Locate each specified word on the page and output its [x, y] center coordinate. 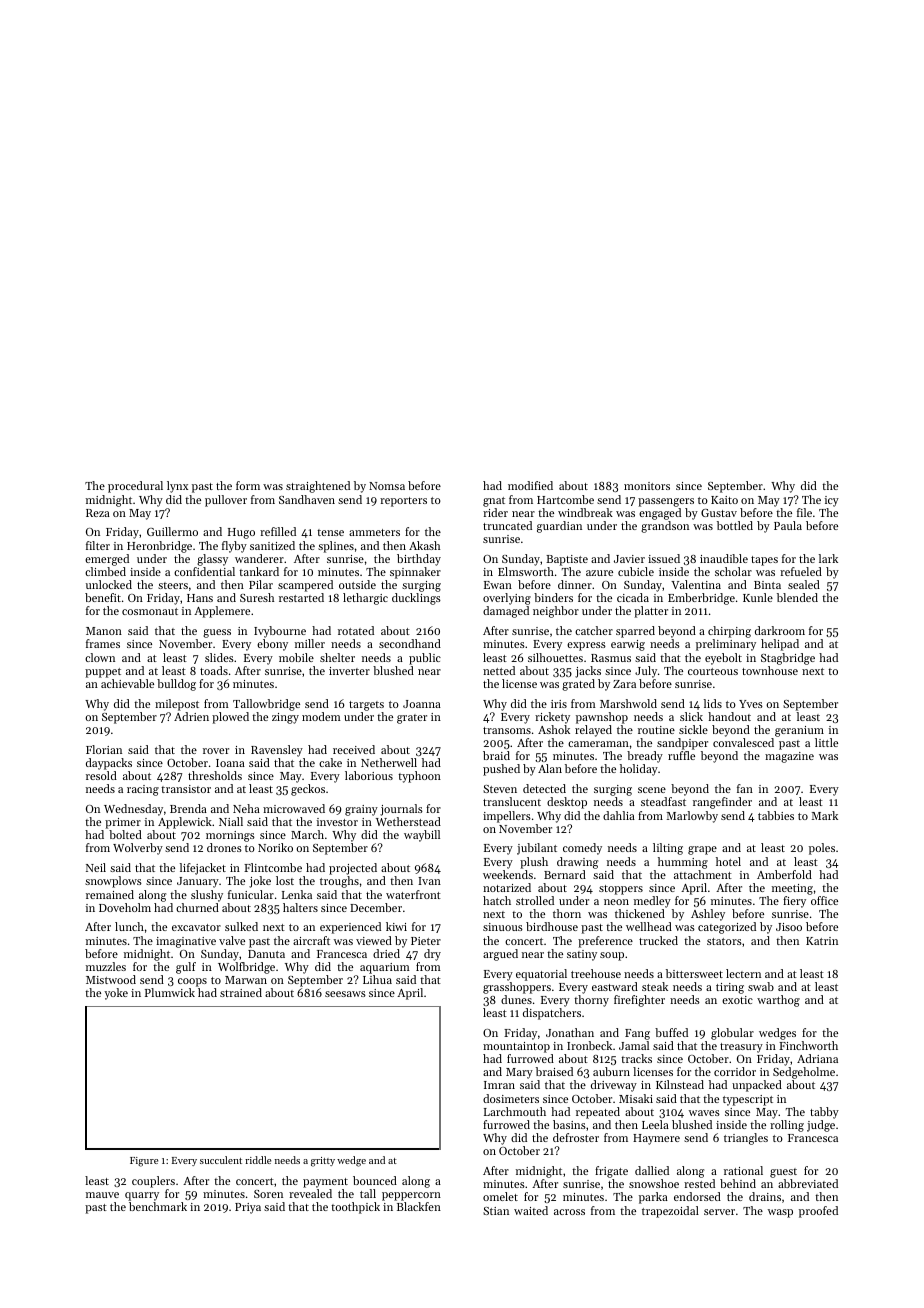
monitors [647, 486]
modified [530, 485]
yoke [116, 994]
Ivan [429, 881]
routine [656, 730]
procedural [135, 487]
